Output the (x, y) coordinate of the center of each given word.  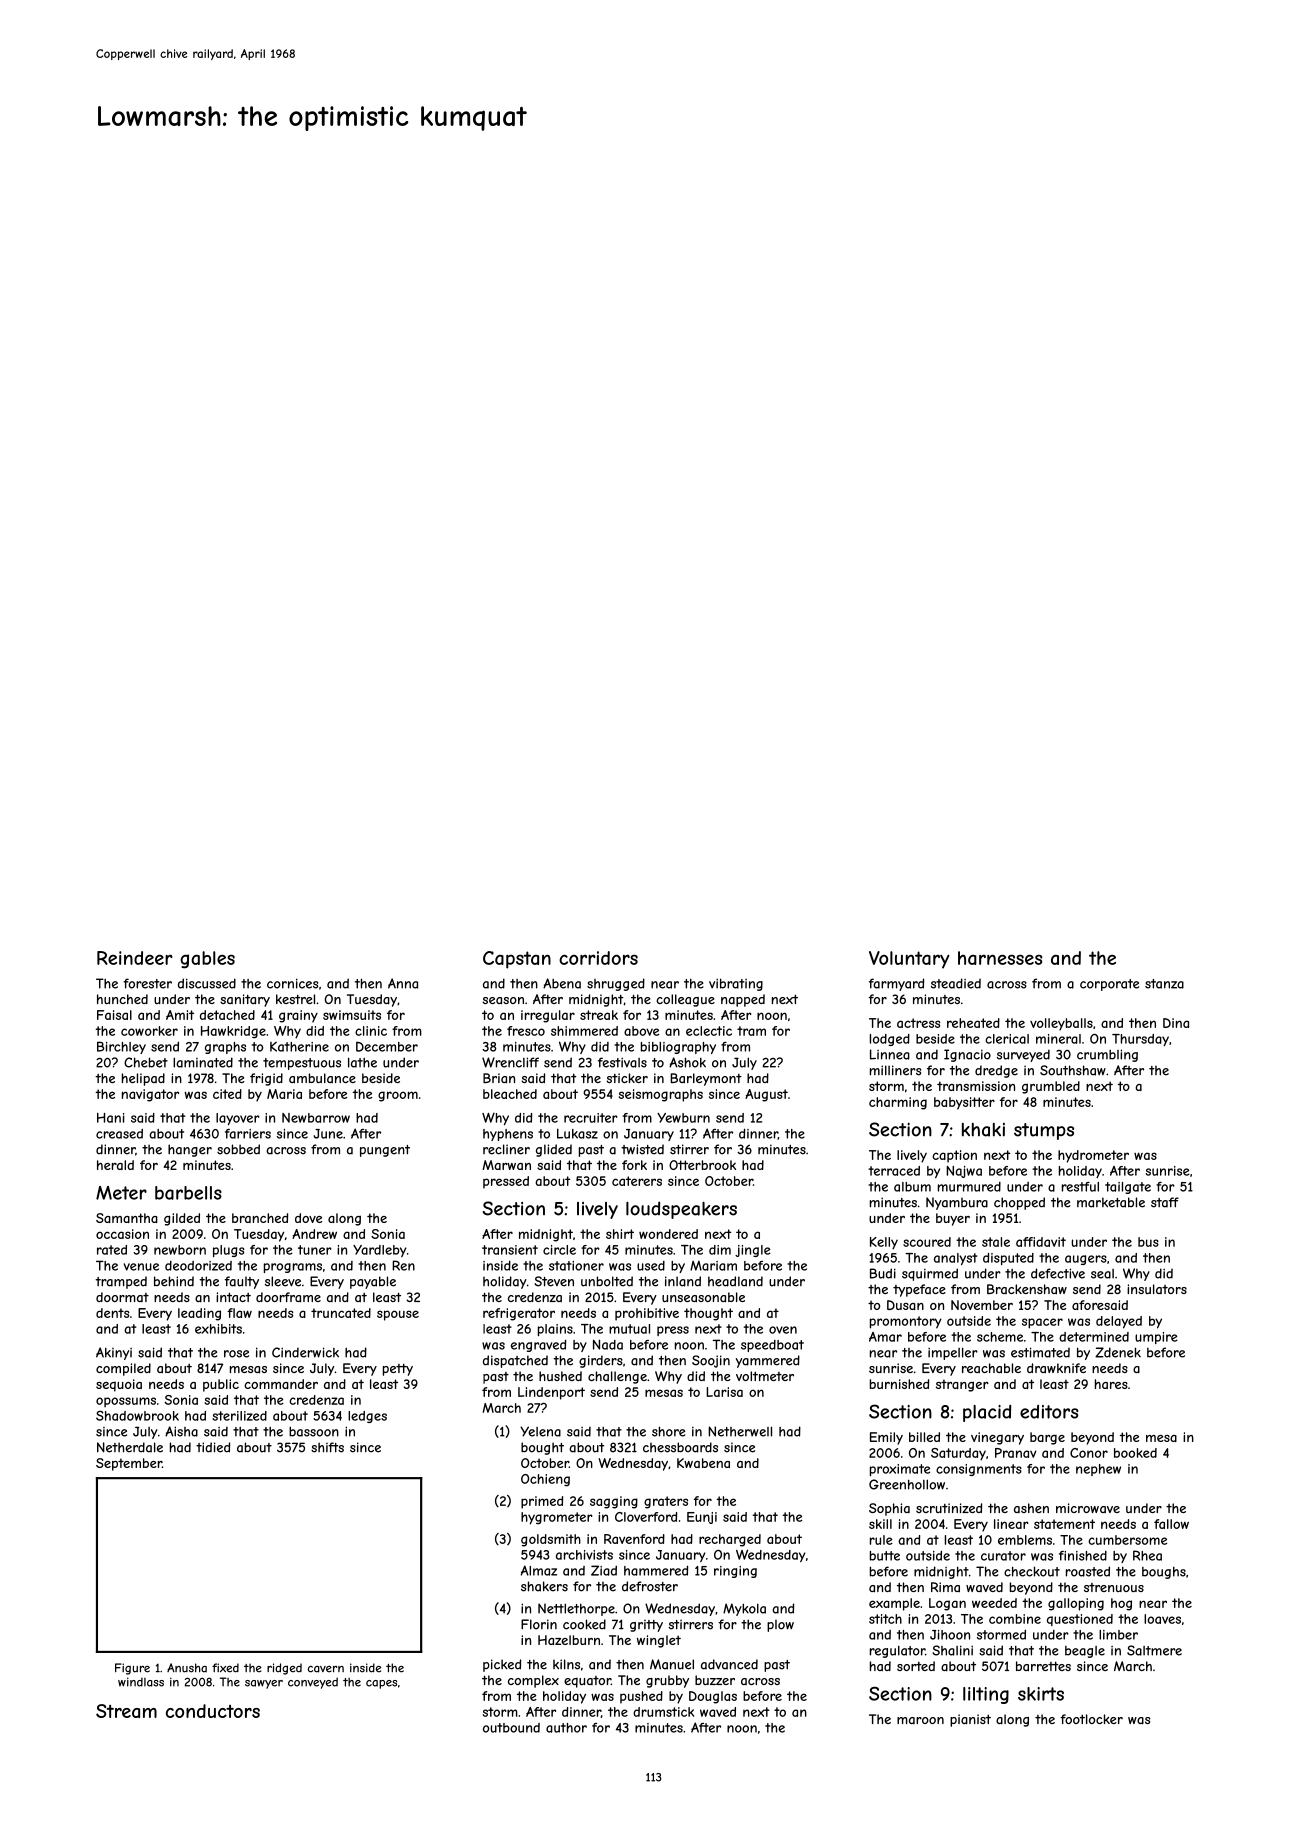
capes (381, 1684)
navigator (150, 1095)
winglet (659, 1641)
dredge (996, 1071)
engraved (538, 1345)
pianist (970, 1720)
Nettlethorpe (576, 1609)
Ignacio (967, 1055)
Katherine (299, 1047)
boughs (1164, 1573)
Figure (132, 1669)
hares (1111, 1384)
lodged (890, 1040)
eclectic (709, 1031)
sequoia (119, 1385)
